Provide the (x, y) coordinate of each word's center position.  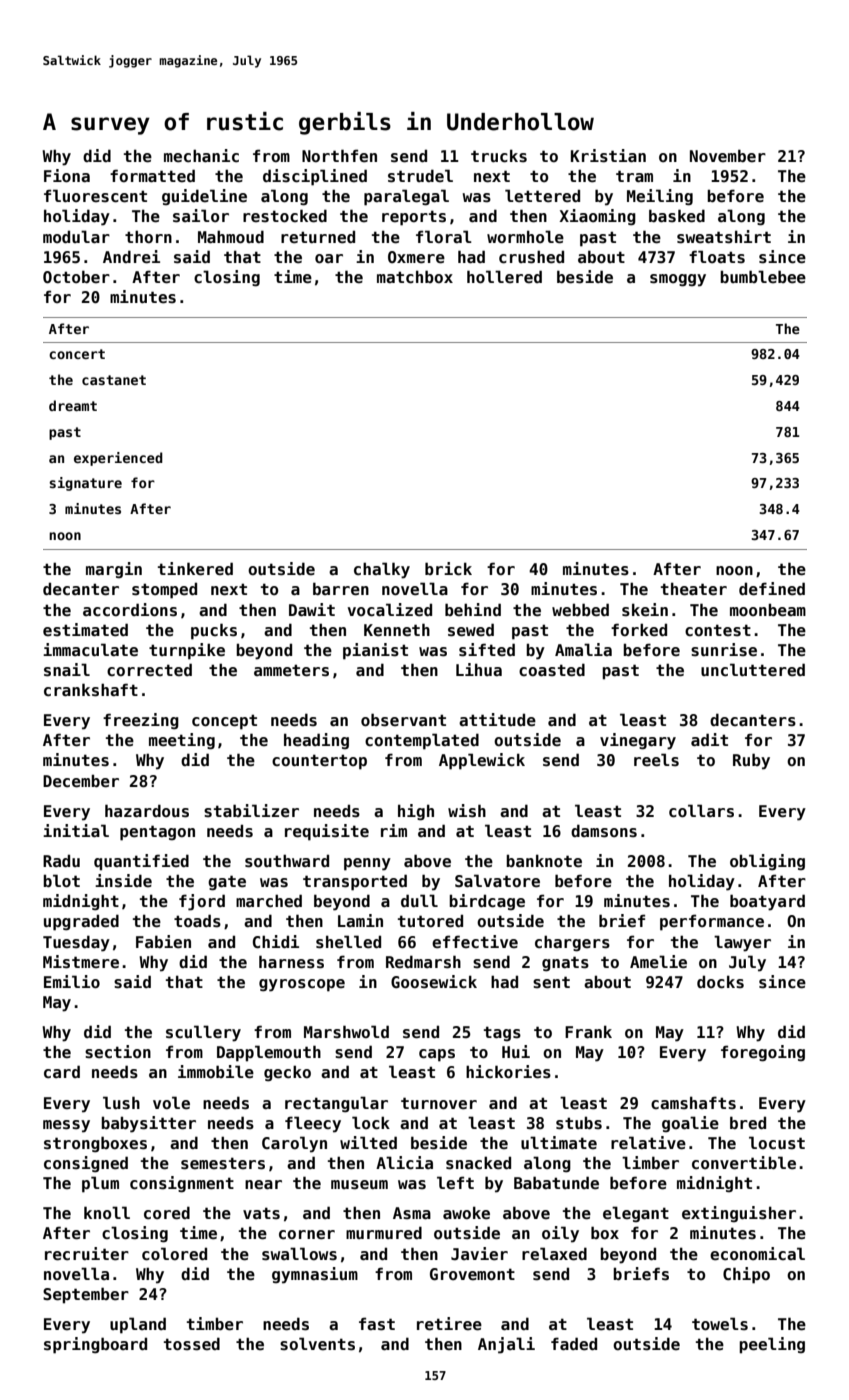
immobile (216, 1072)
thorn (148, 236)
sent (551, 982)
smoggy (678, 280)
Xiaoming (597, 217)
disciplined (315, 177)
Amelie (658, 962)
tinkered (195, 569)
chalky (382, 570)
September (86, 1295)
